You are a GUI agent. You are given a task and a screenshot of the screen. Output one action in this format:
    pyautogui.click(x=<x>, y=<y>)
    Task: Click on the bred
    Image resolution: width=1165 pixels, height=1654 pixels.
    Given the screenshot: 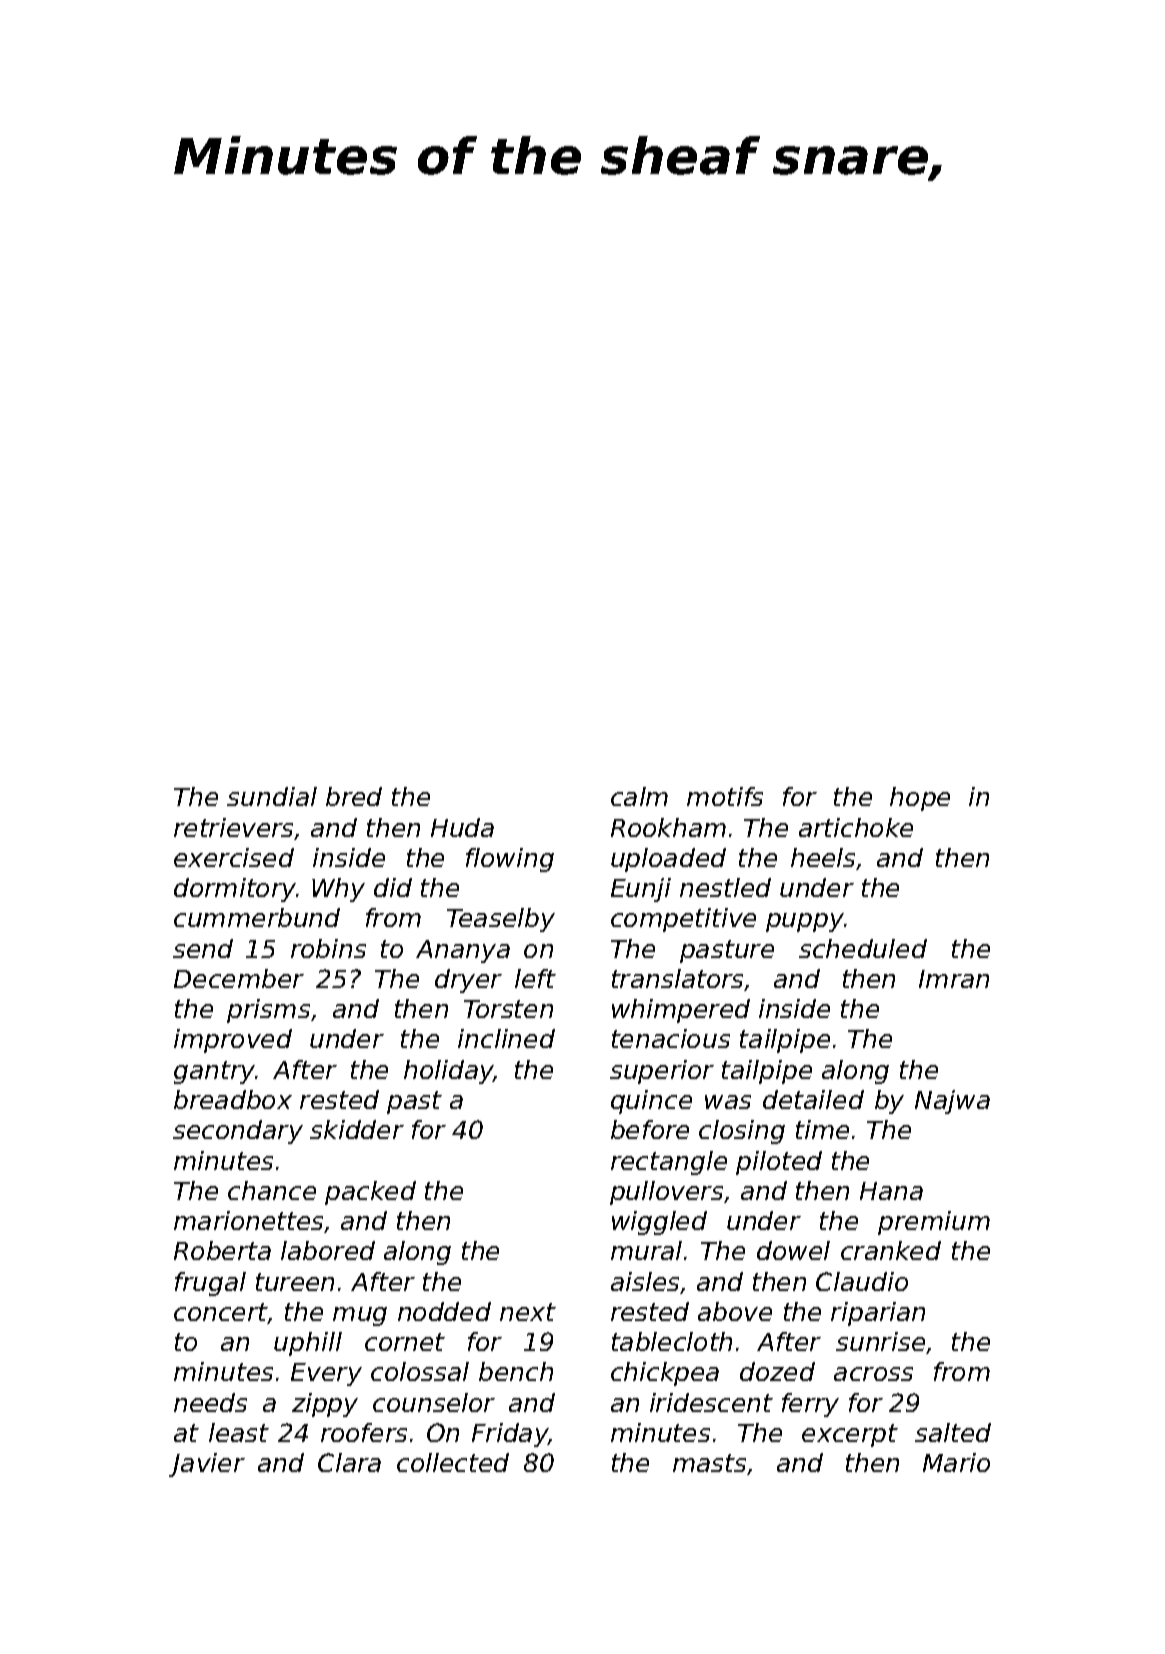 What is the action you would take?
    pyautogui.click(x=354, y=796)
